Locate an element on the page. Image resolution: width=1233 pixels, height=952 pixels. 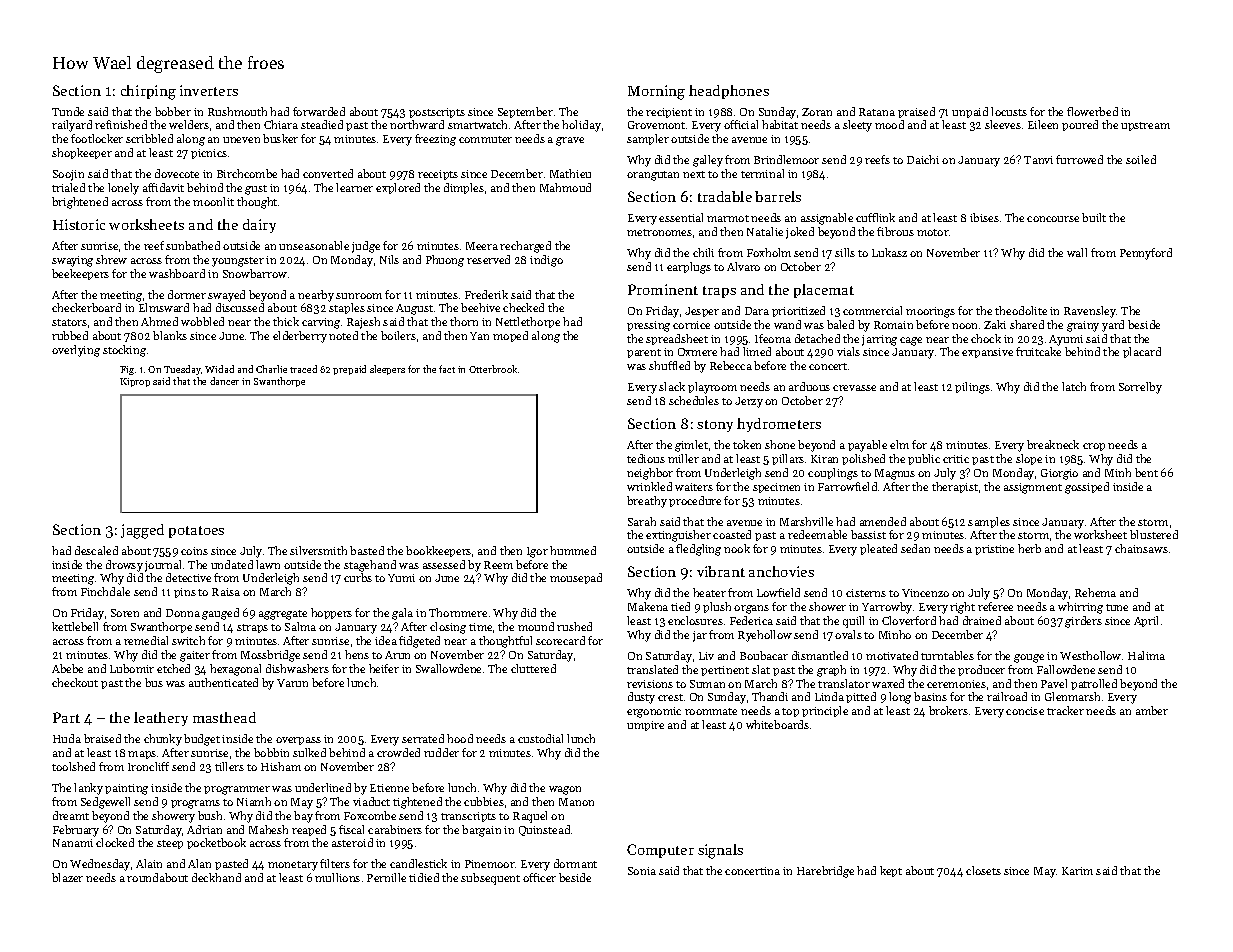
chirping is located at coordinates (148, 92).
